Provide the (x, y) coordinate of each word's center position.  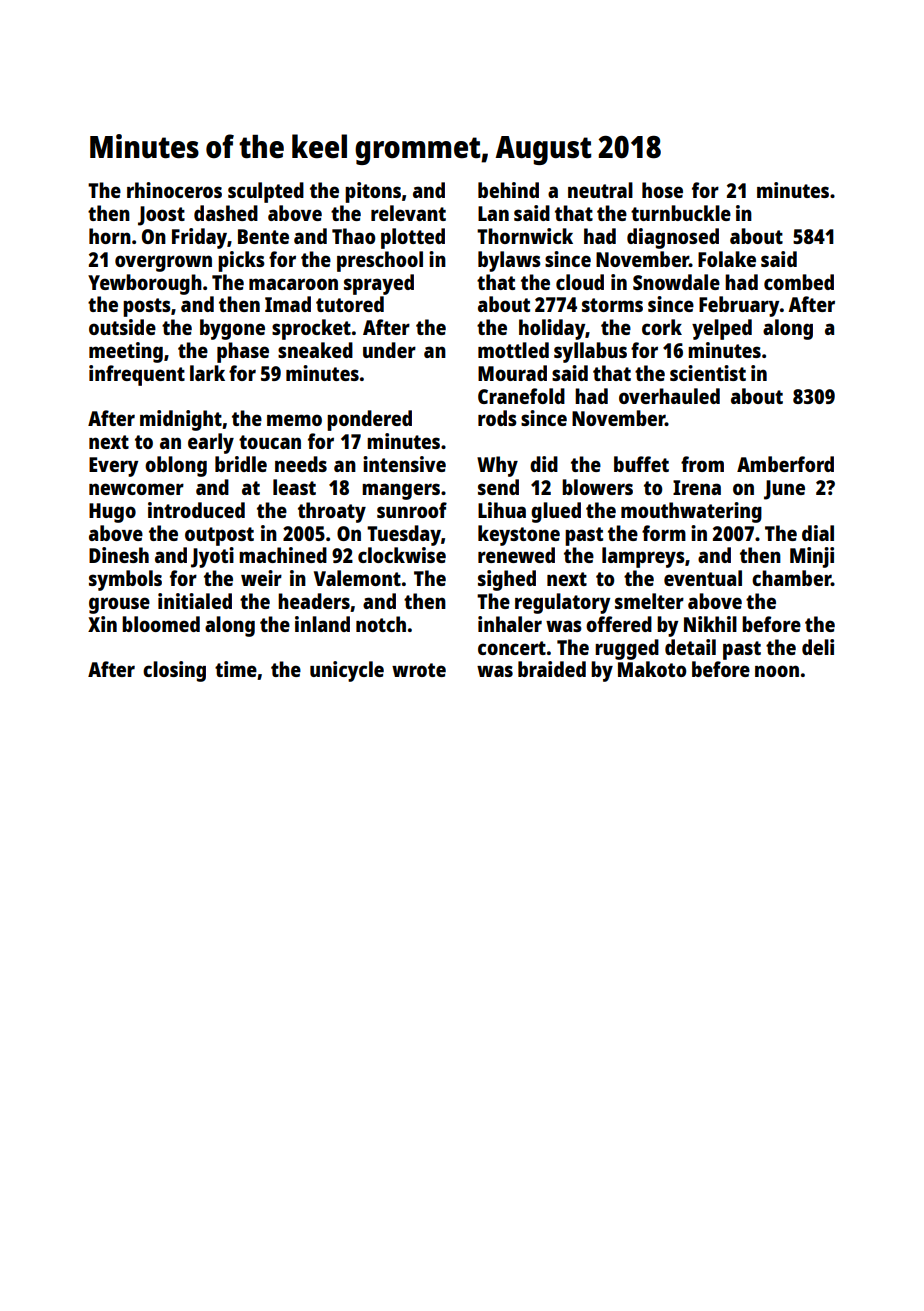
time (236, 669)
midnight (181, 420)
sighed (507, 580)
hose (662, 190)
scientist (708, 373)
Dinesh (119, 555)
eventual (703, 578)
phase (243, 352)
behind (508, 190)
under (389, 350)
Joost (161, 216)
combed (799, 282)
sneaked (315, 350)
